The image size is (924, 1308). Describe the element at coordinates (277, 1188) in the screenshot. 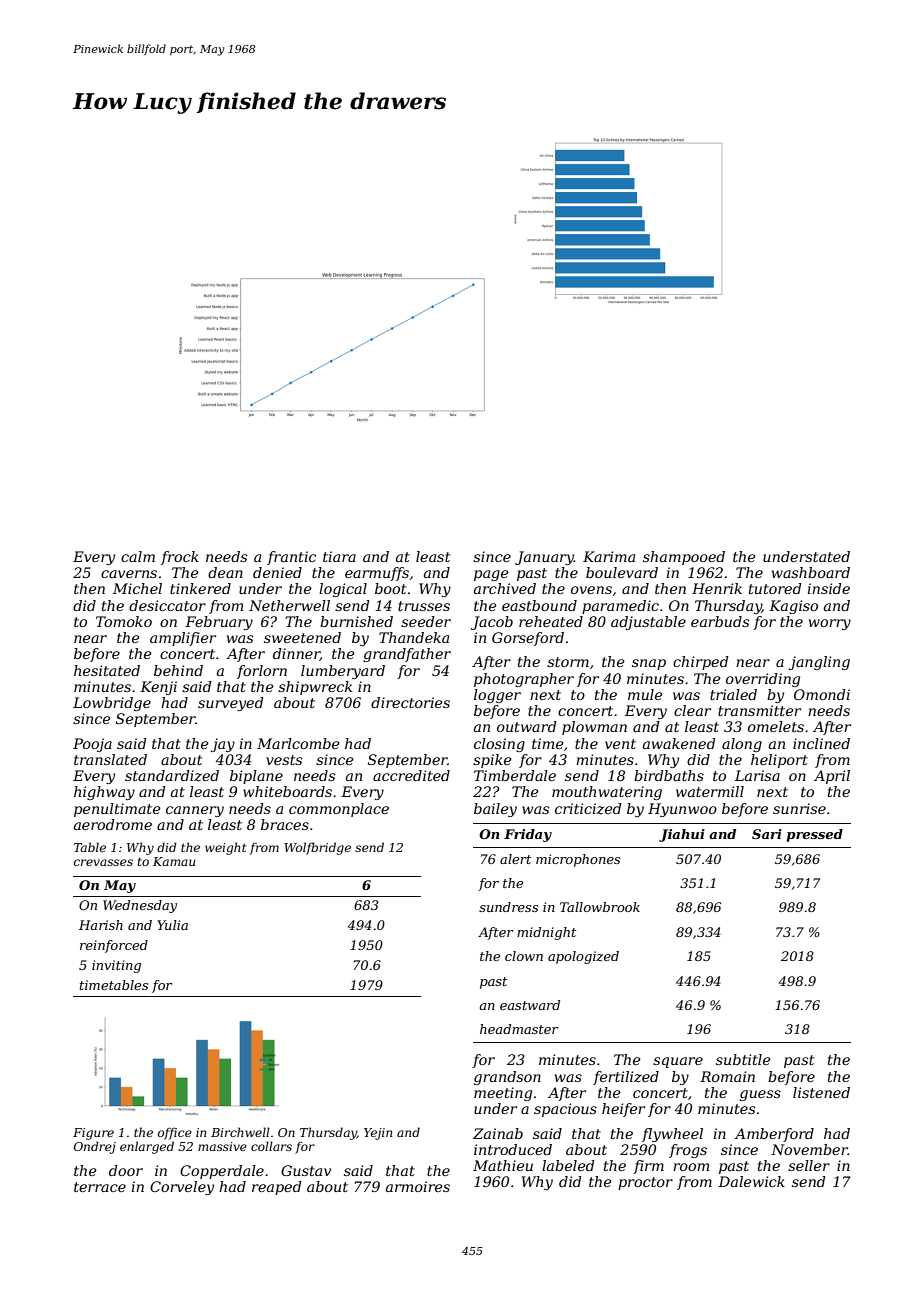

I see `reaped` at that location.
